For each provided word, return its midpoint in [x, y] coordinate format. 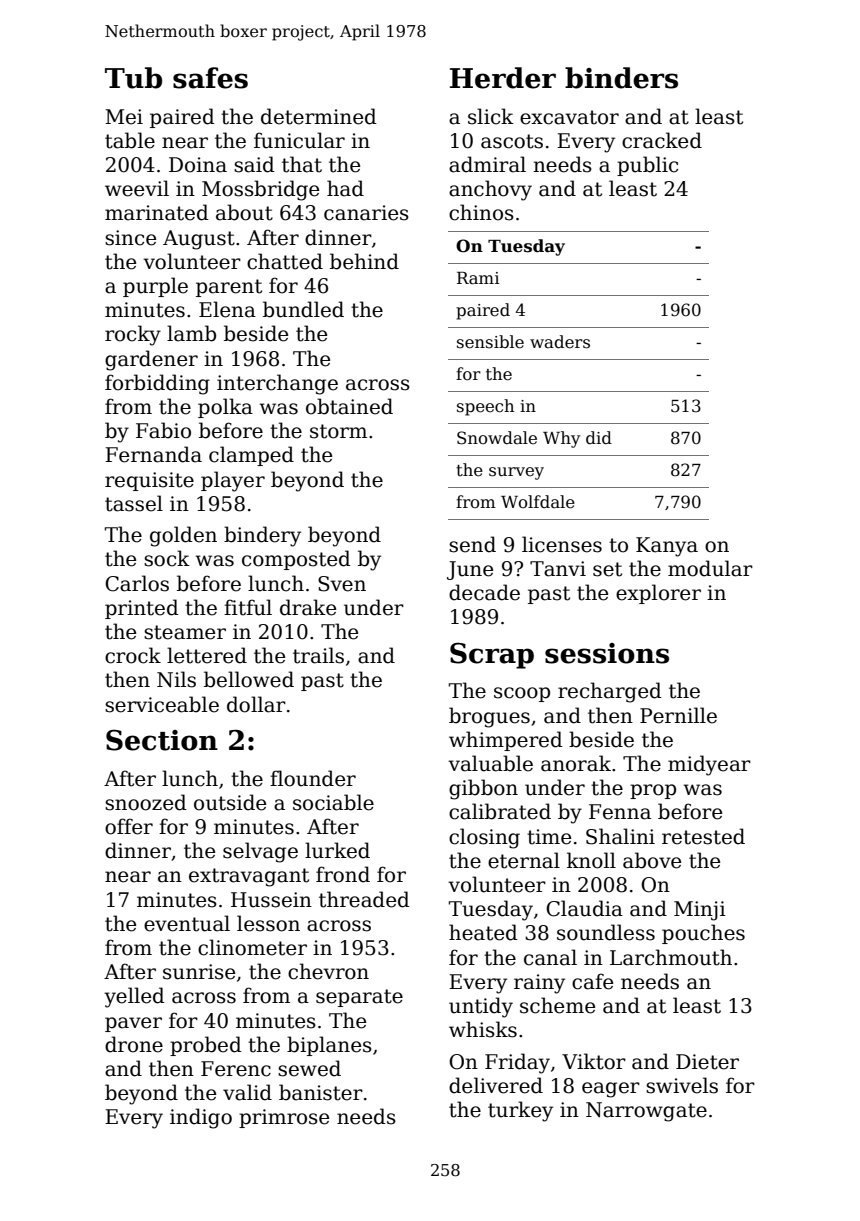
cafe [592, 981]
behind [364, 261]
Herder [503, 78]
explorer [658, 594]
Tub [133, 78]
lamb [191, 333]
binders [621, 78]
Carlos [137, 583]
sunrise [199, 972]
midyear [709, 765]
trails [318, 655]
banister [321, 1092]
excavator [569, 117]
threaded [364, 899]
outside [230, 802]
